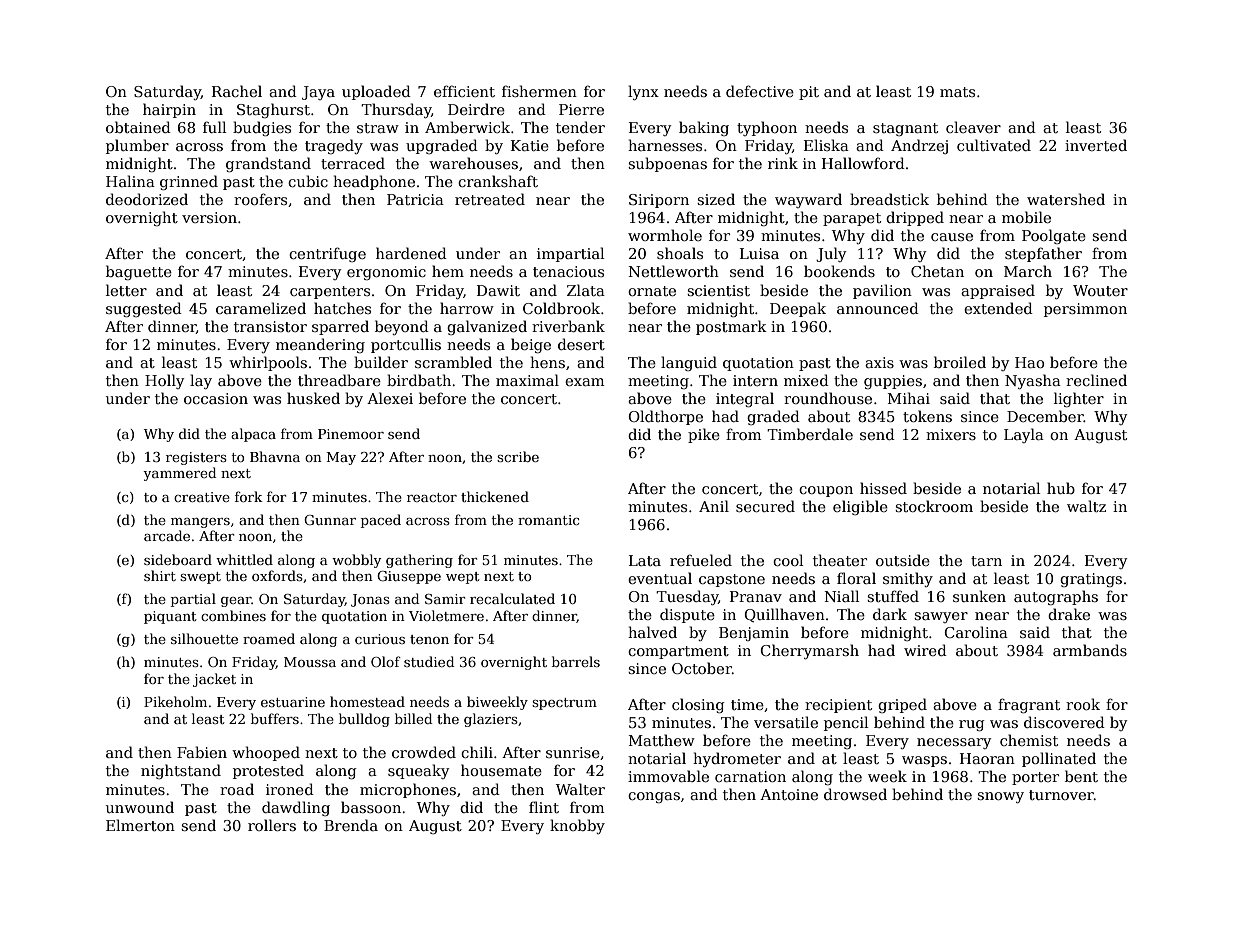 Image resolution: width=1233 pixels, height=952 pixels. I want to click on flint, so click(544, 807).
